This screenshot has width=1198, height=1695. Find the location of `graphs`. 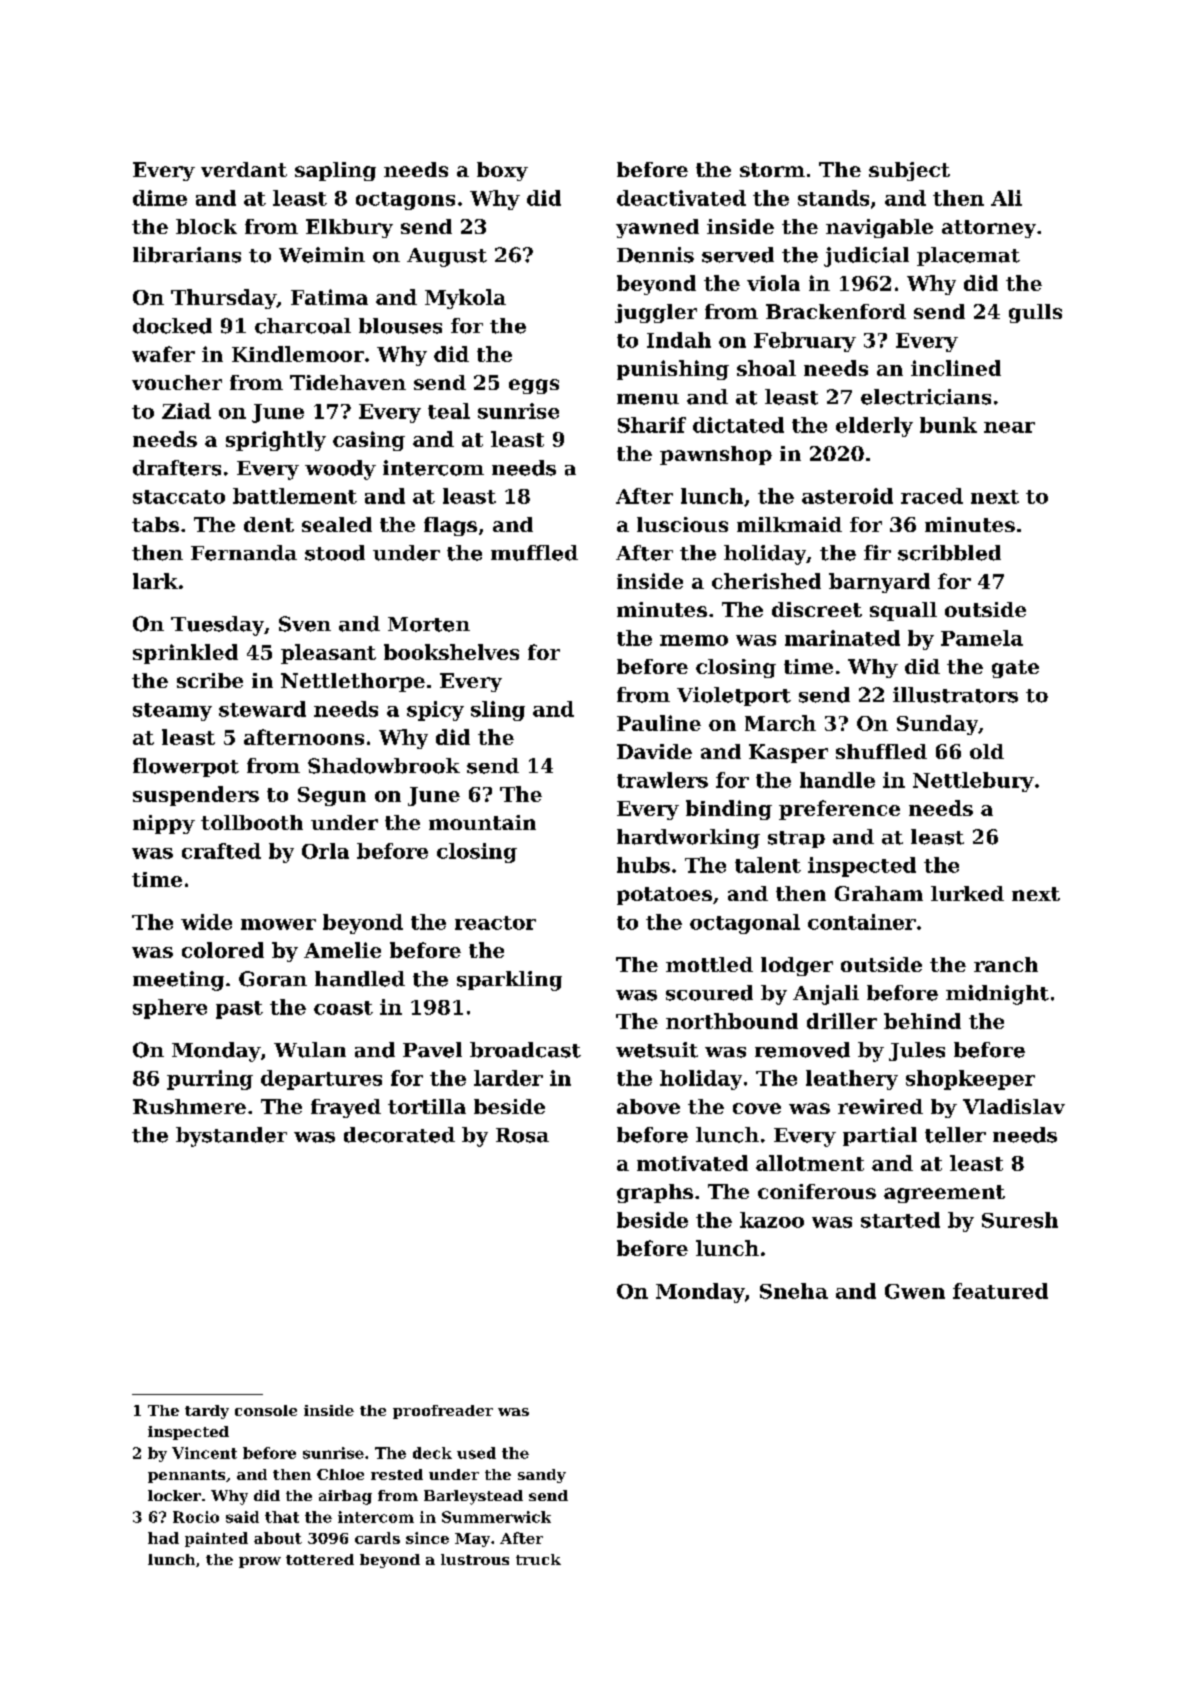

graphs is located at coordinates (655, 1193).
